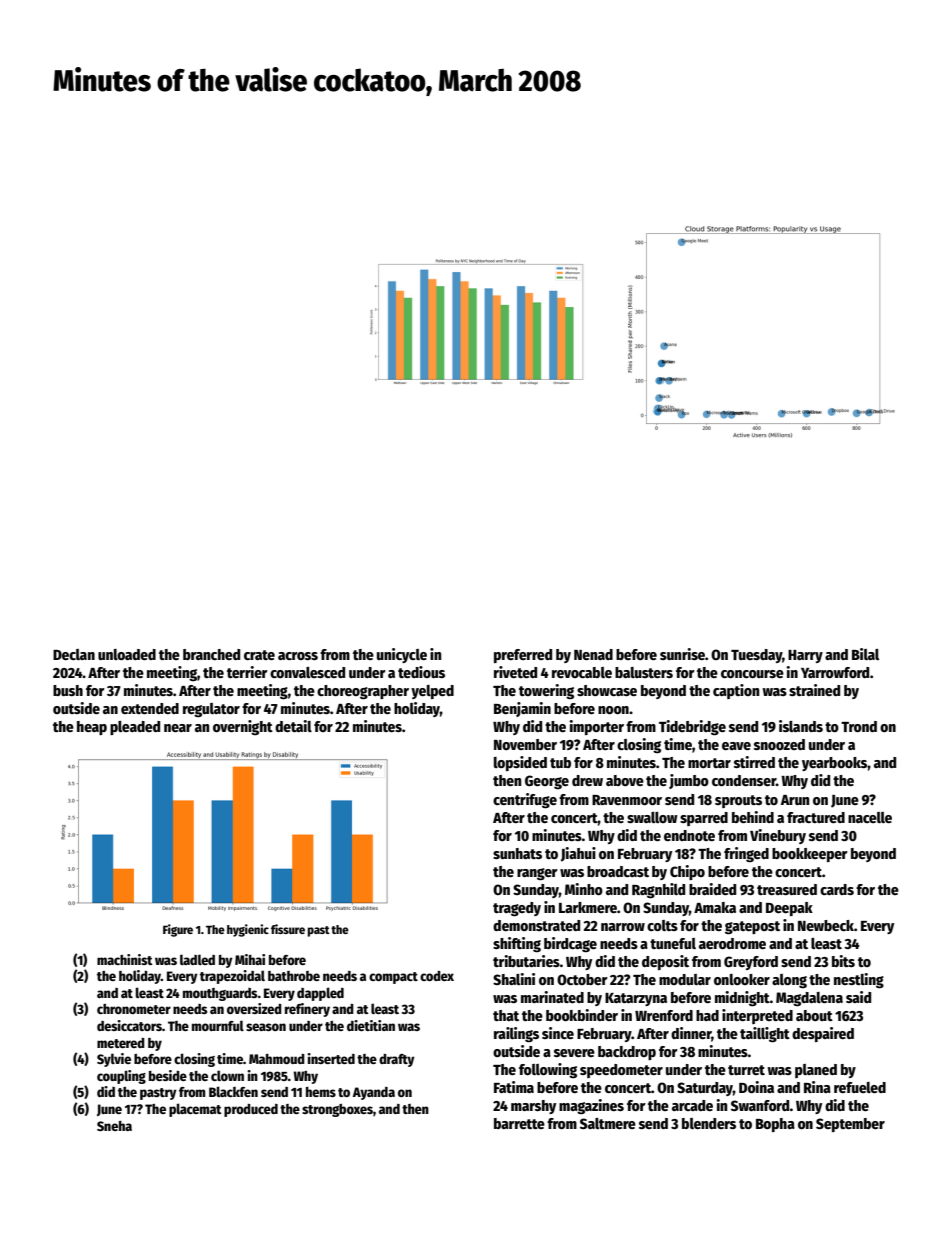  I want to click on detail, so click(293, 726).
